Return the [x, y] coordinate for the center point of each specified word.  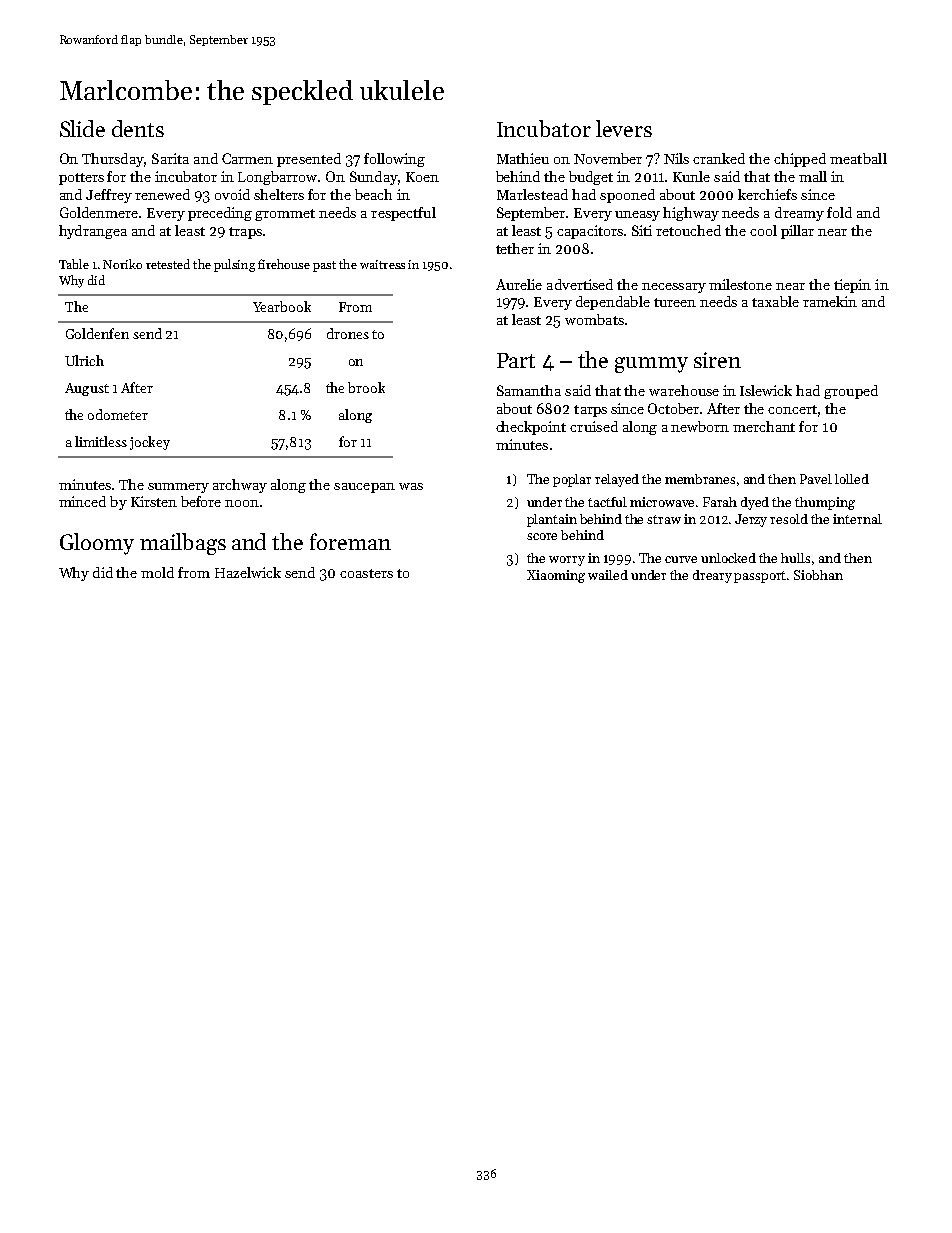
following [394, 160]
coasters [366, 573]
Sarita [170, 158]
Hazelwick [248, 572]
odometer [118, 414]
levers [624, 128]
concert [792, 409]
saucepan [364, 488]
